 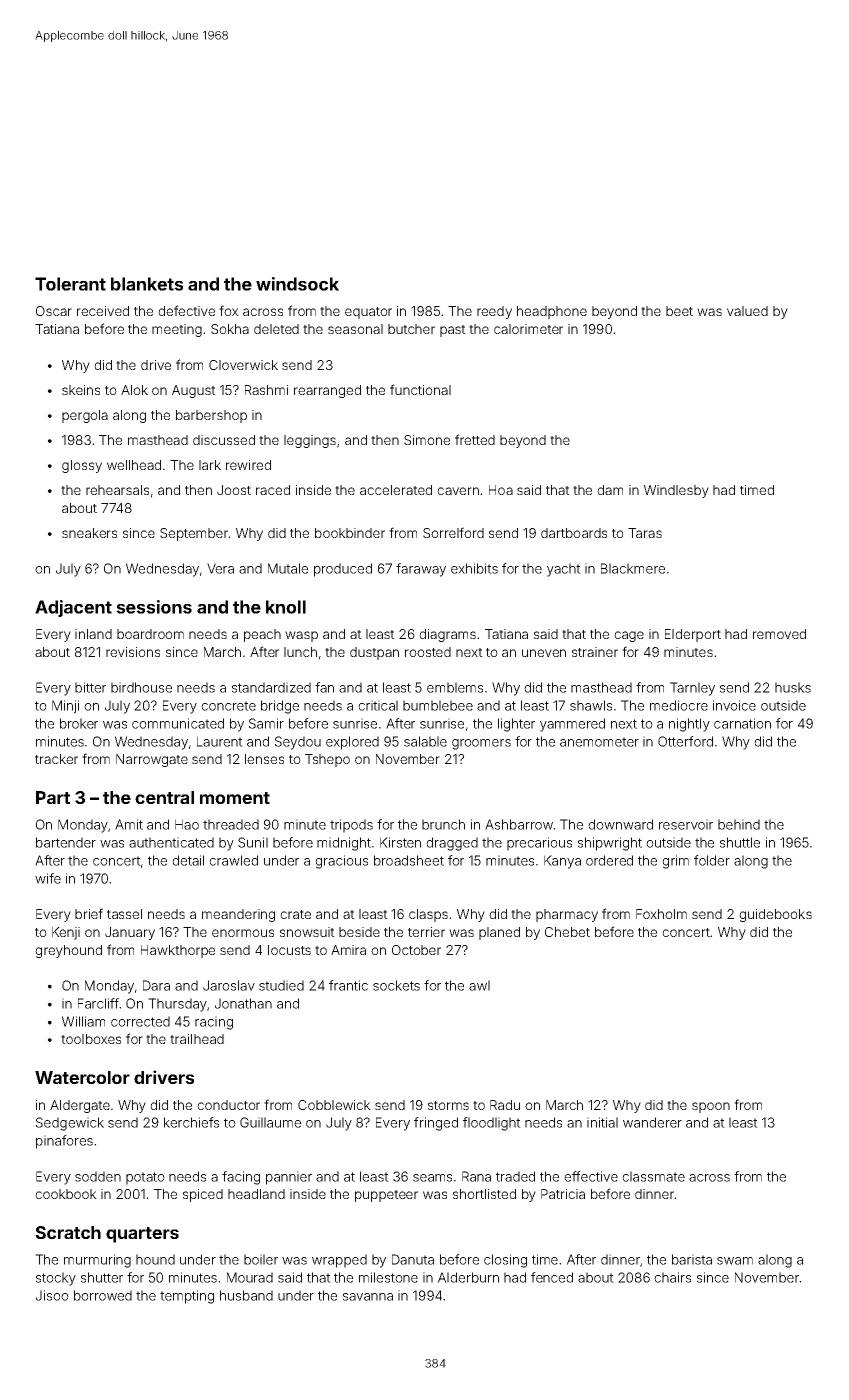 What do you see at coordinates (262, 635) in the screenshot?
I see `peach` at bounding box center [262, 635].
